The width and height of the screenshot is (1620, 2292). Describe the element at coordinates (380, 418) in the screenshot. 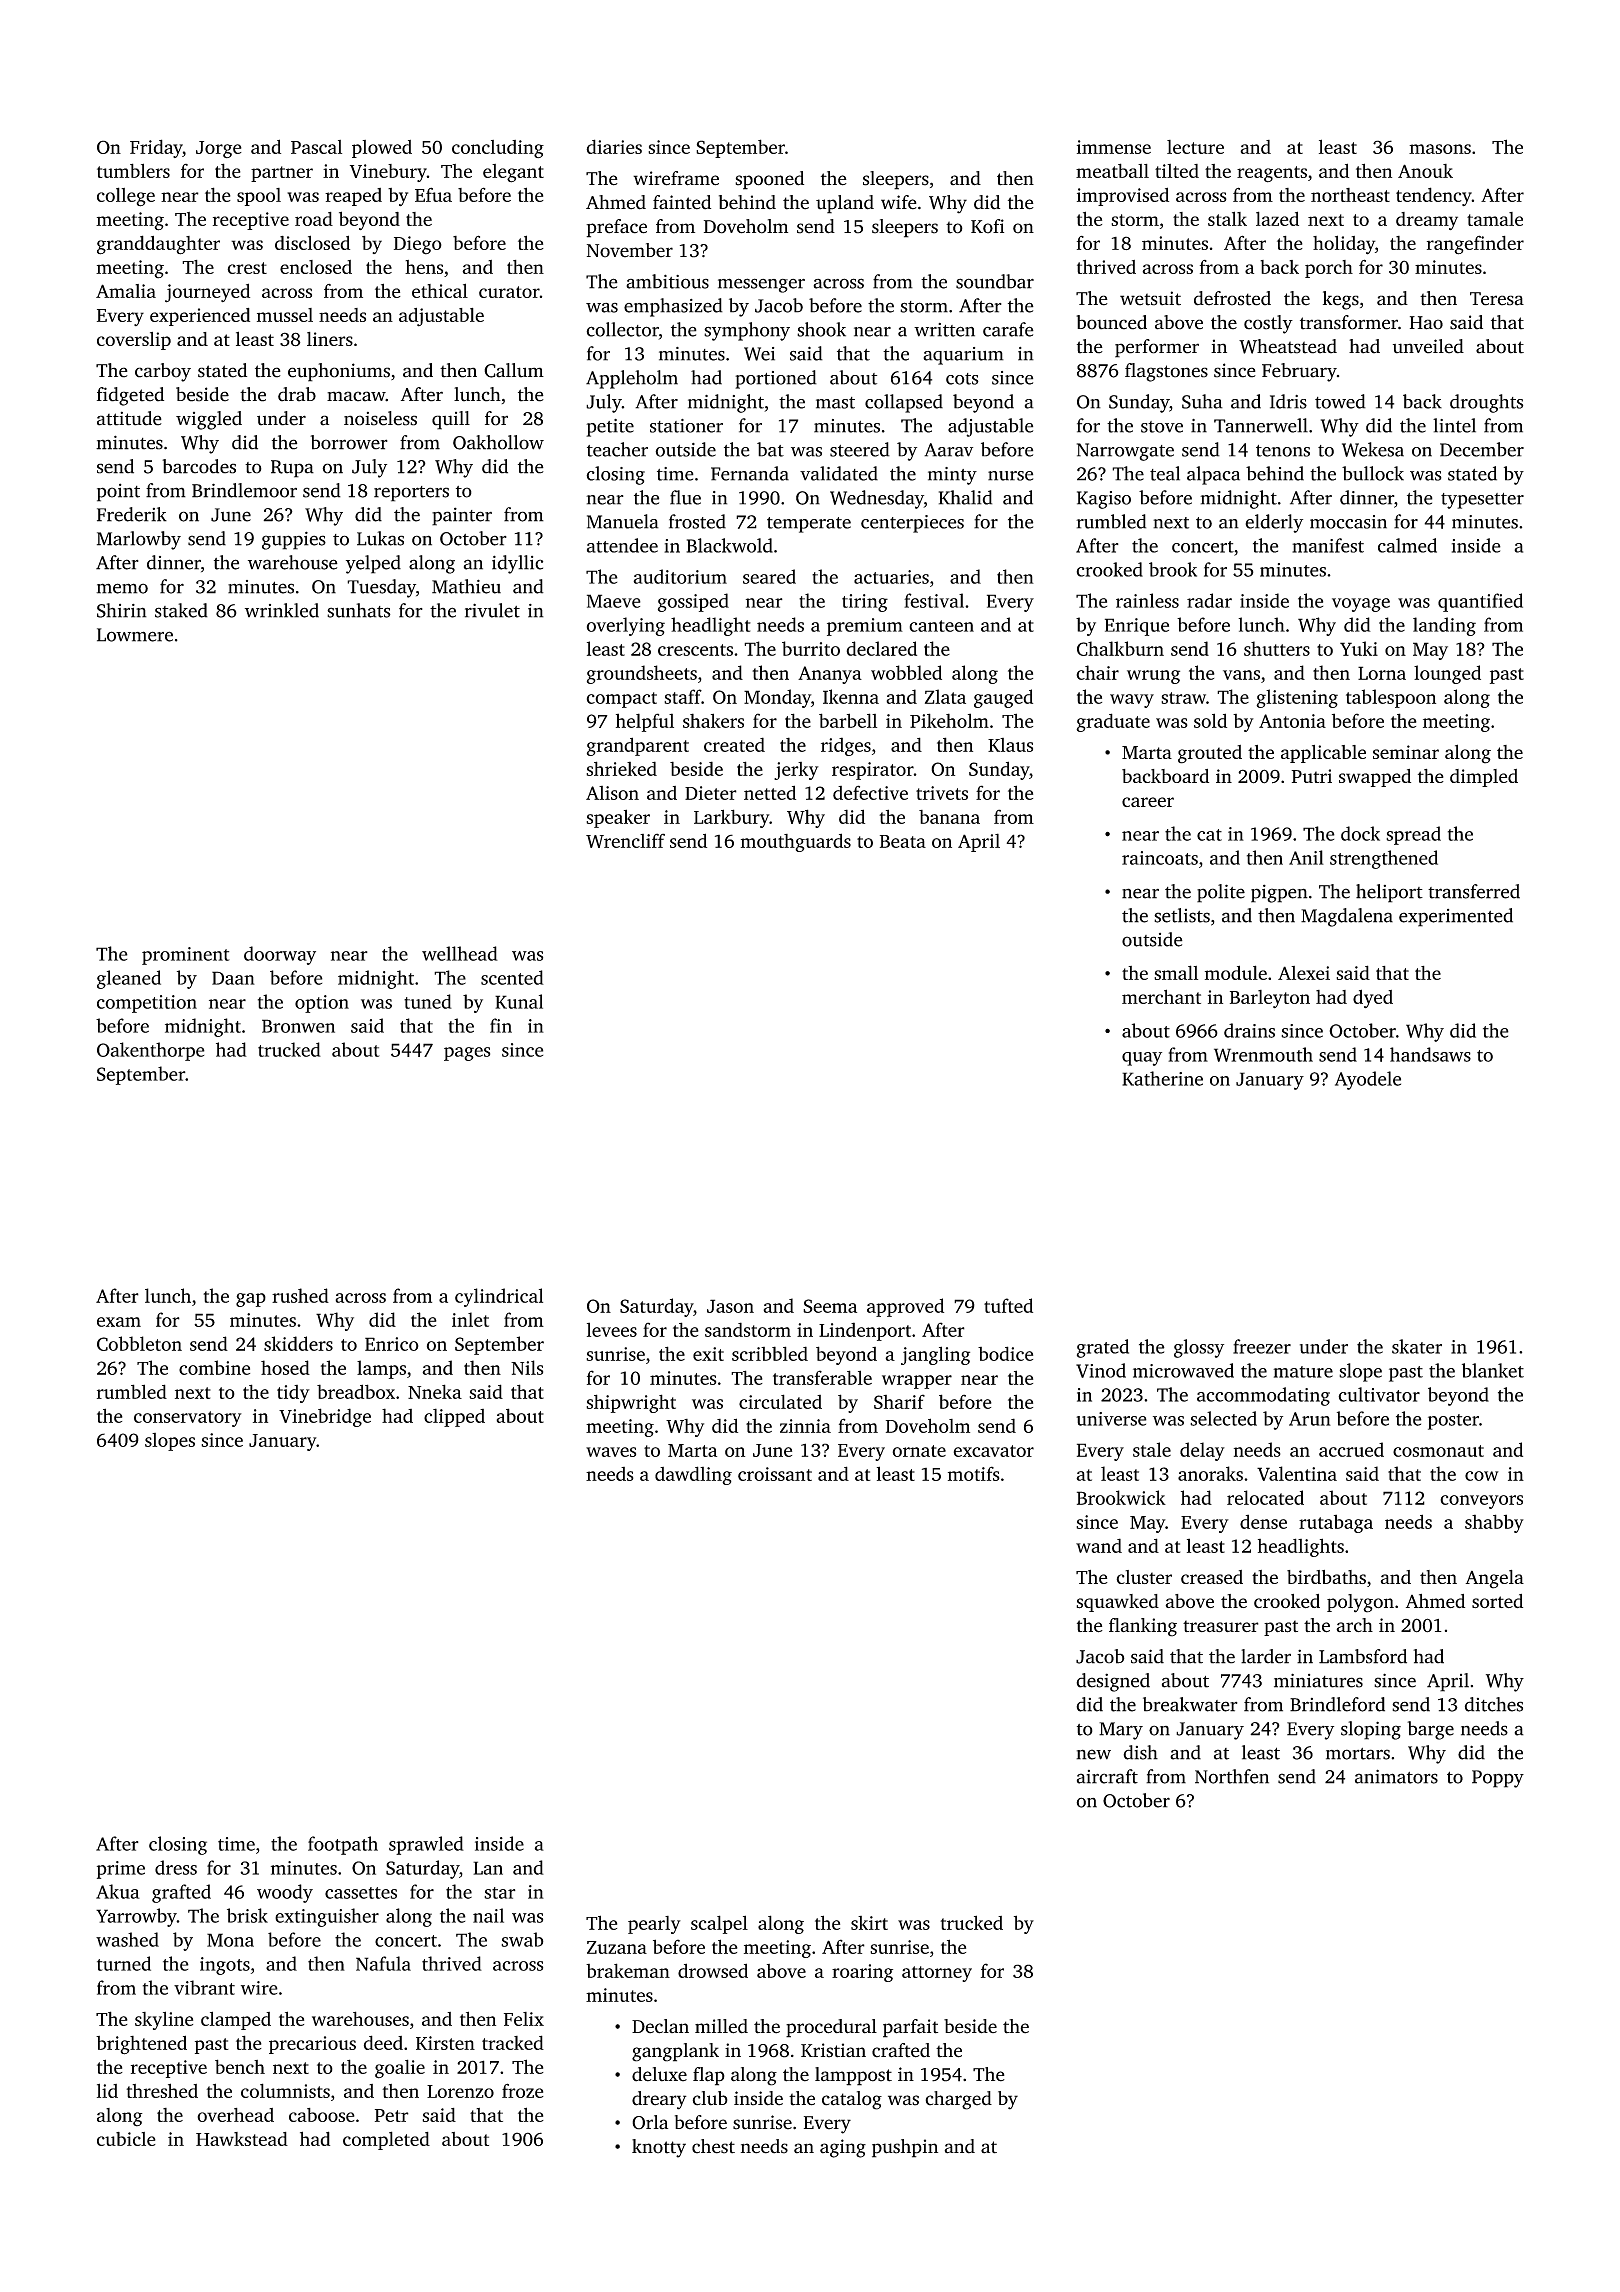

I see `noiseless` at that location.
